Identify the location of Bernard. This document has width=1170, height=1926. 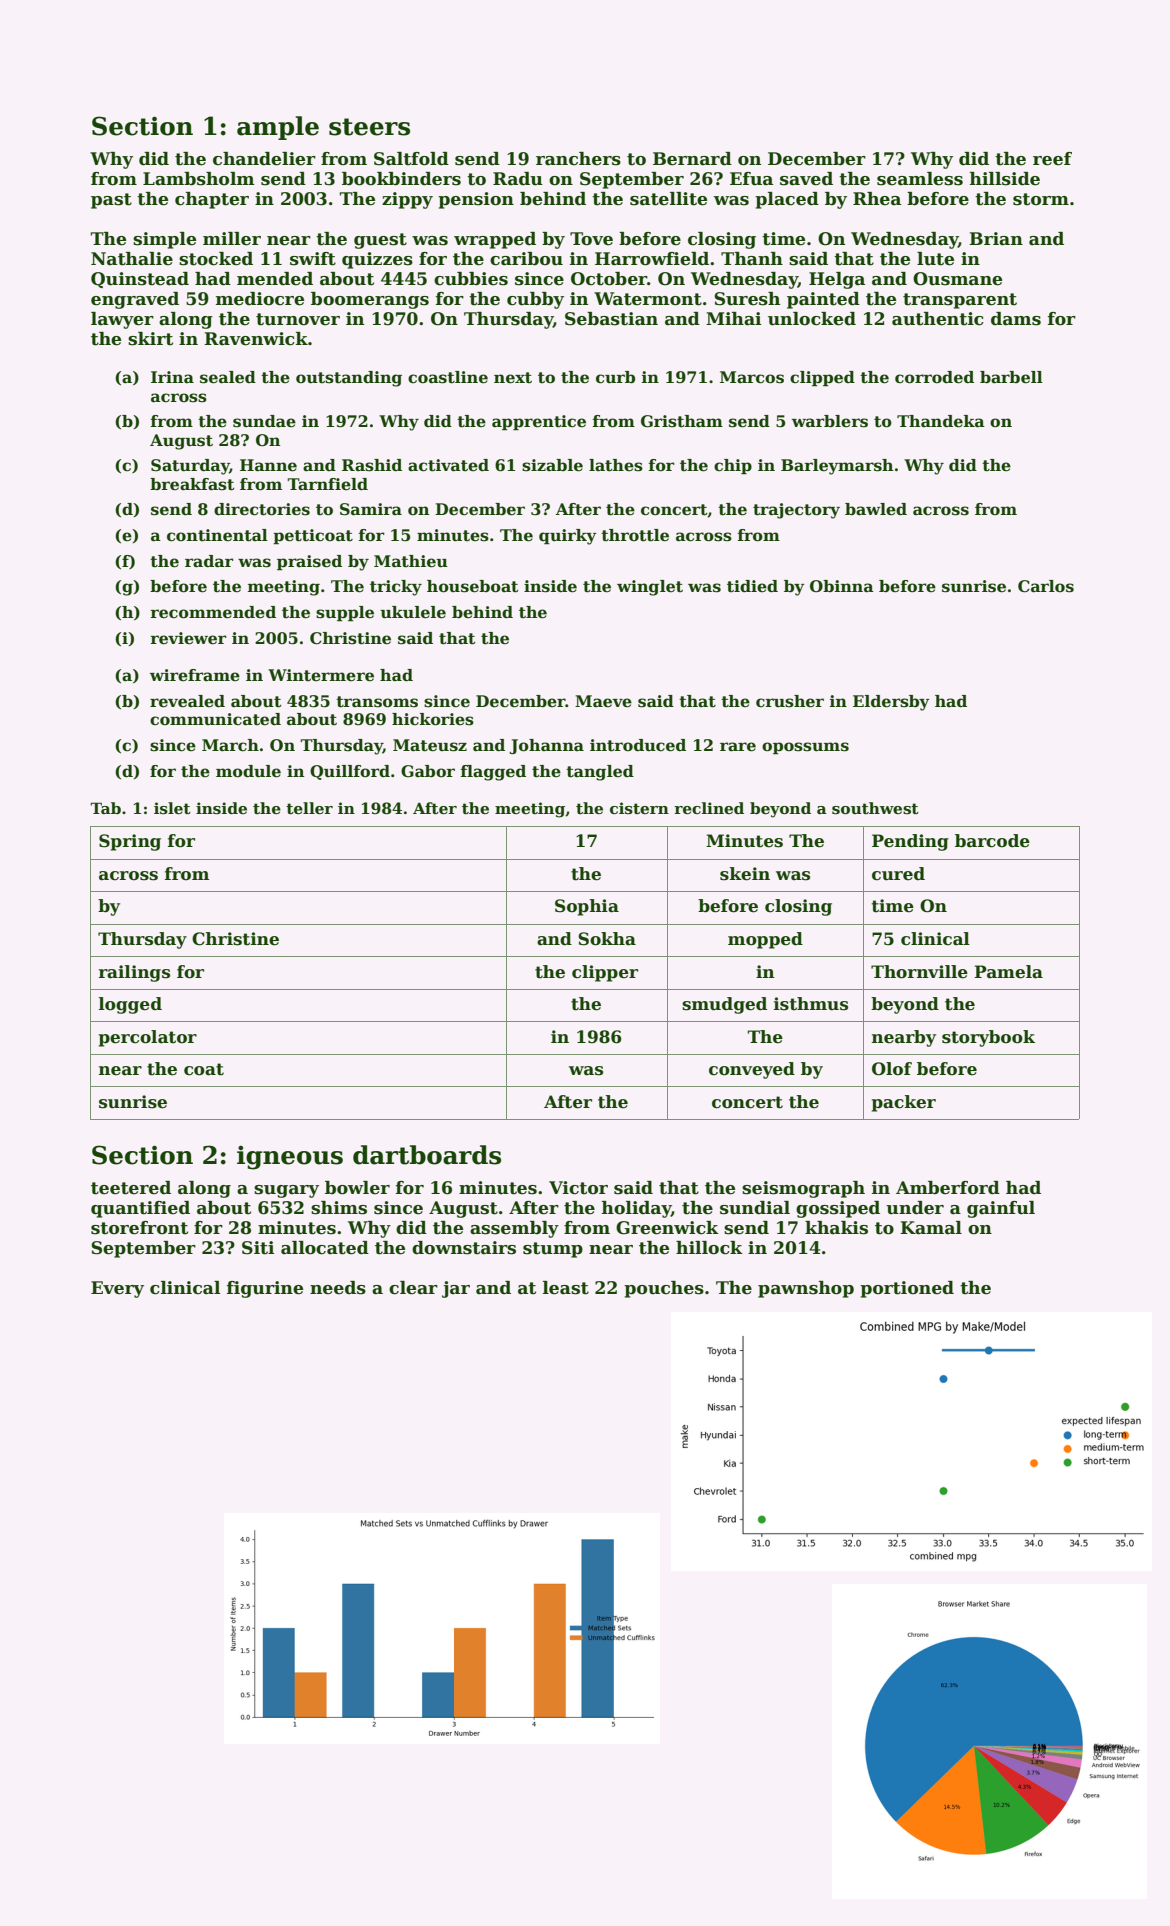
(692, 159).
